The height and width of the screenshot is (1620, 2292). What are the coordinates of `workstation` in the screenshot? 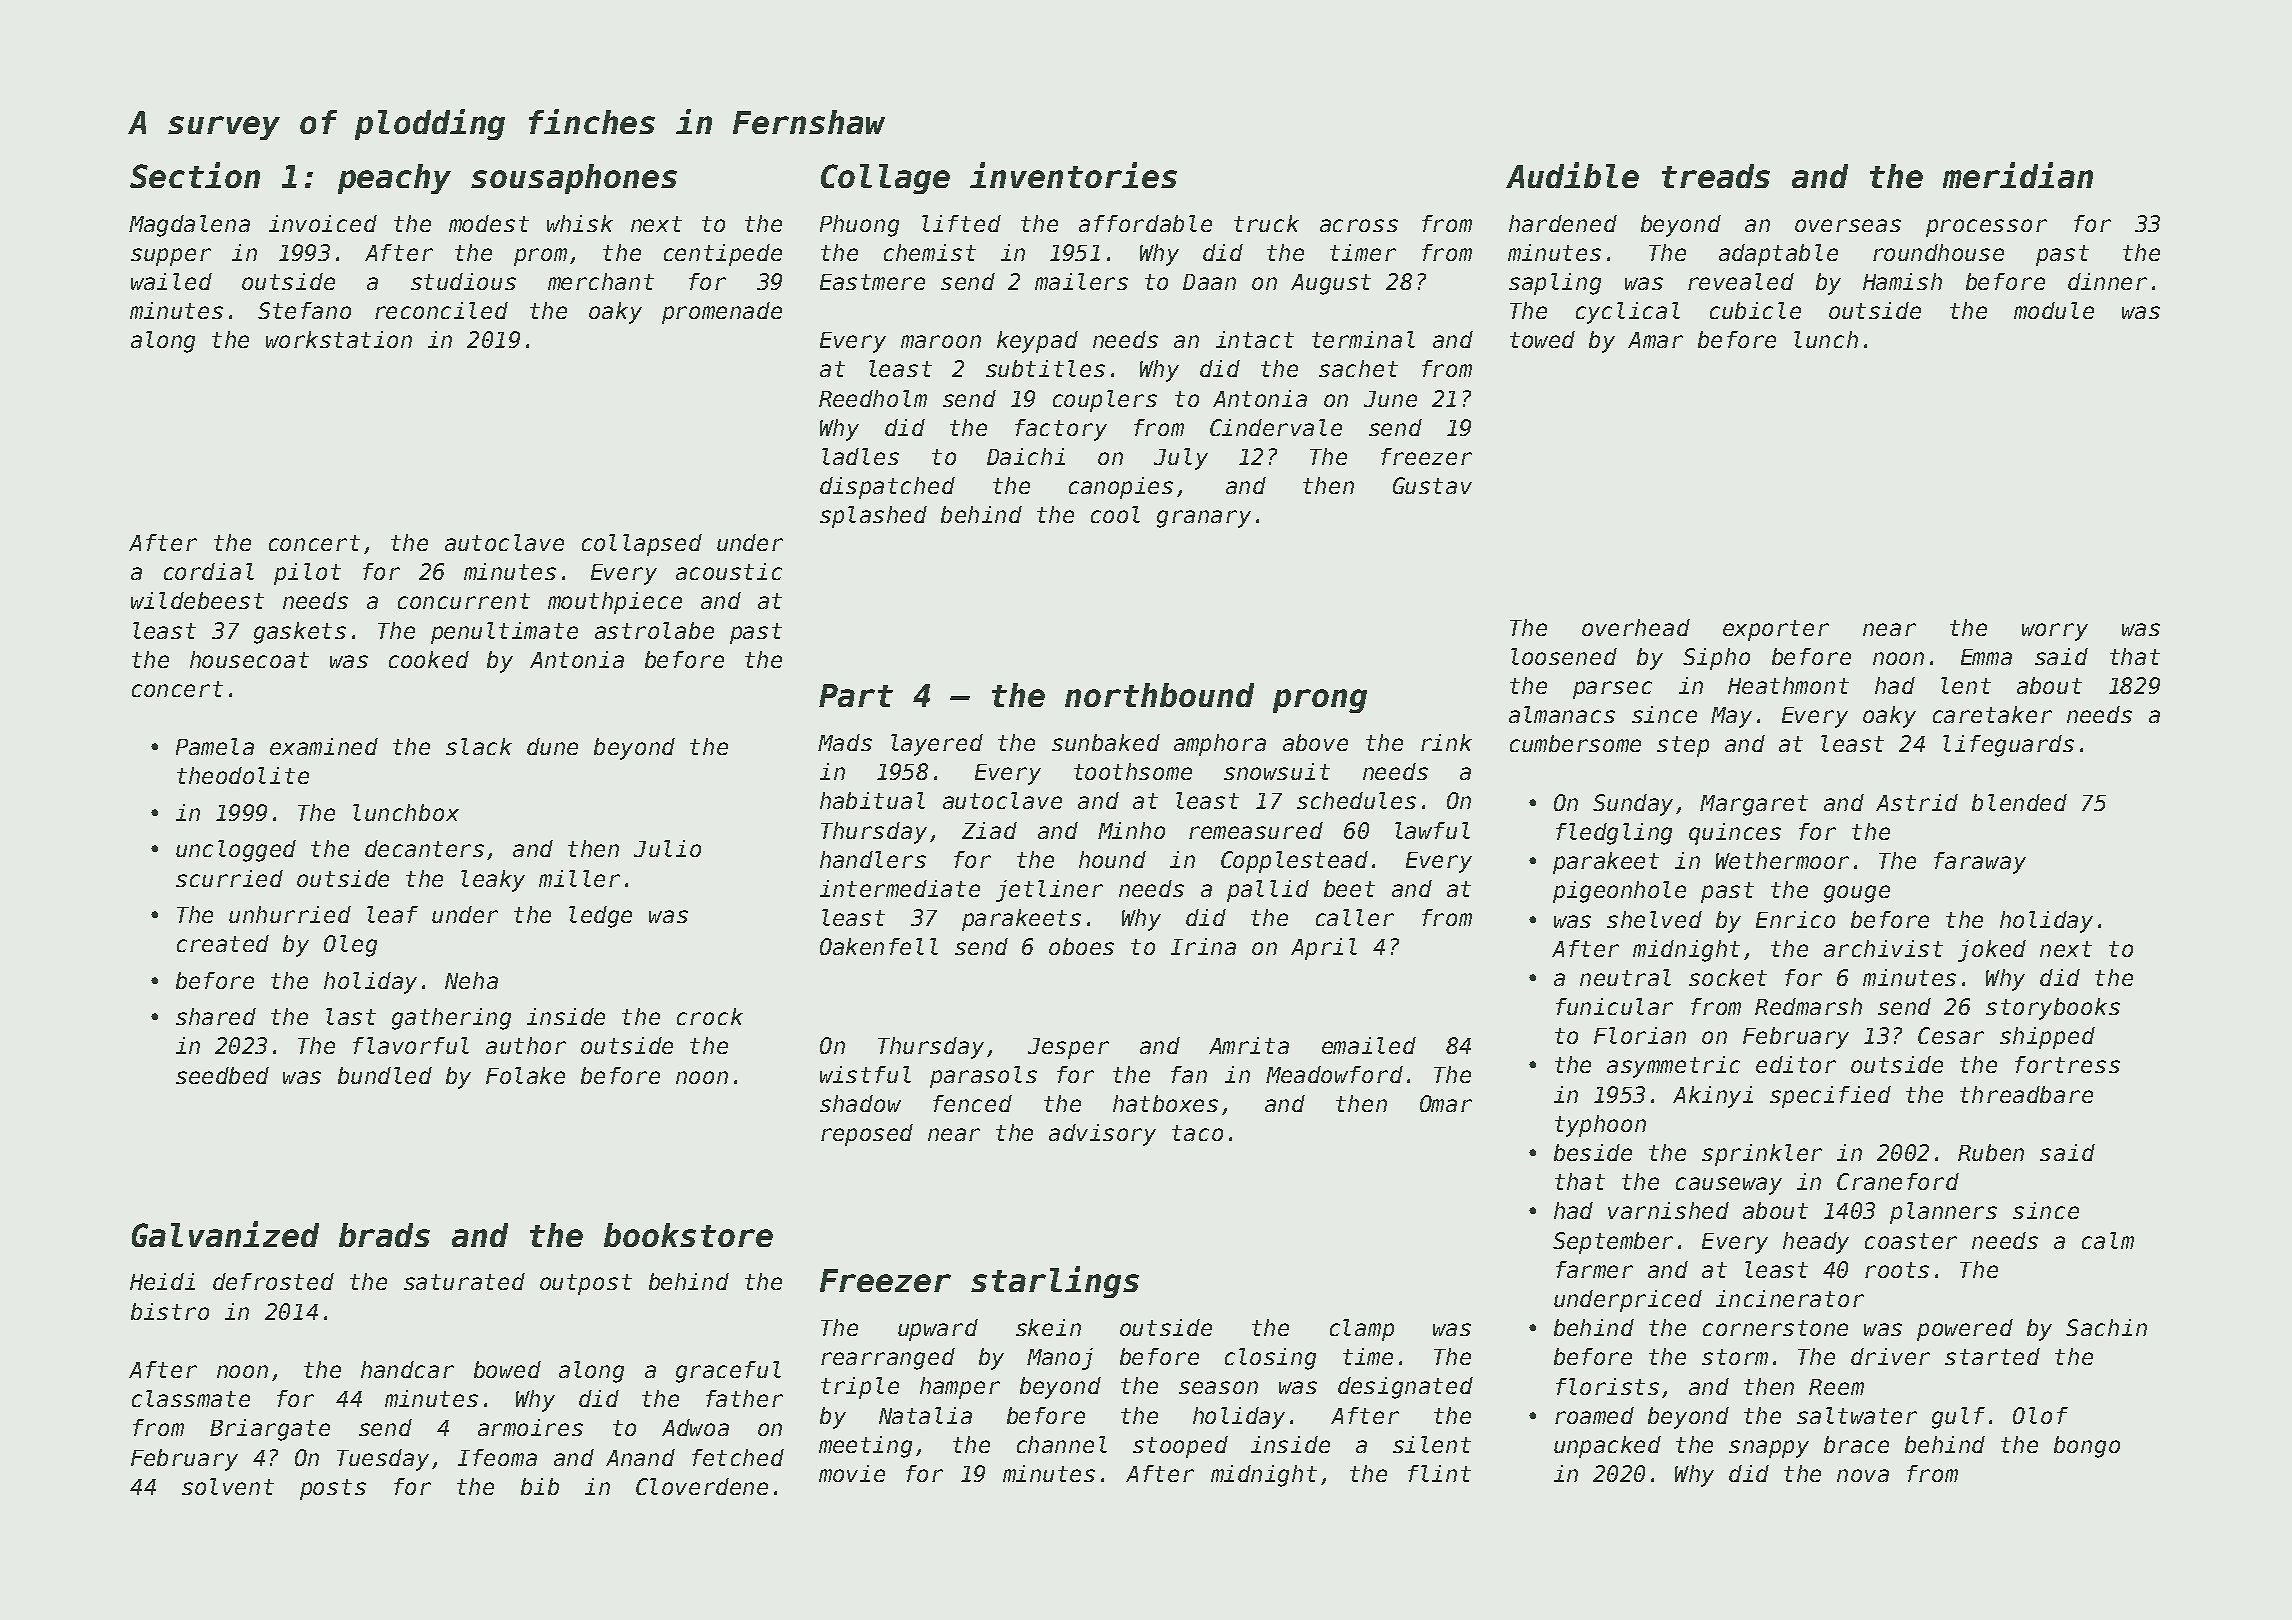 It's located at (339, 339).
